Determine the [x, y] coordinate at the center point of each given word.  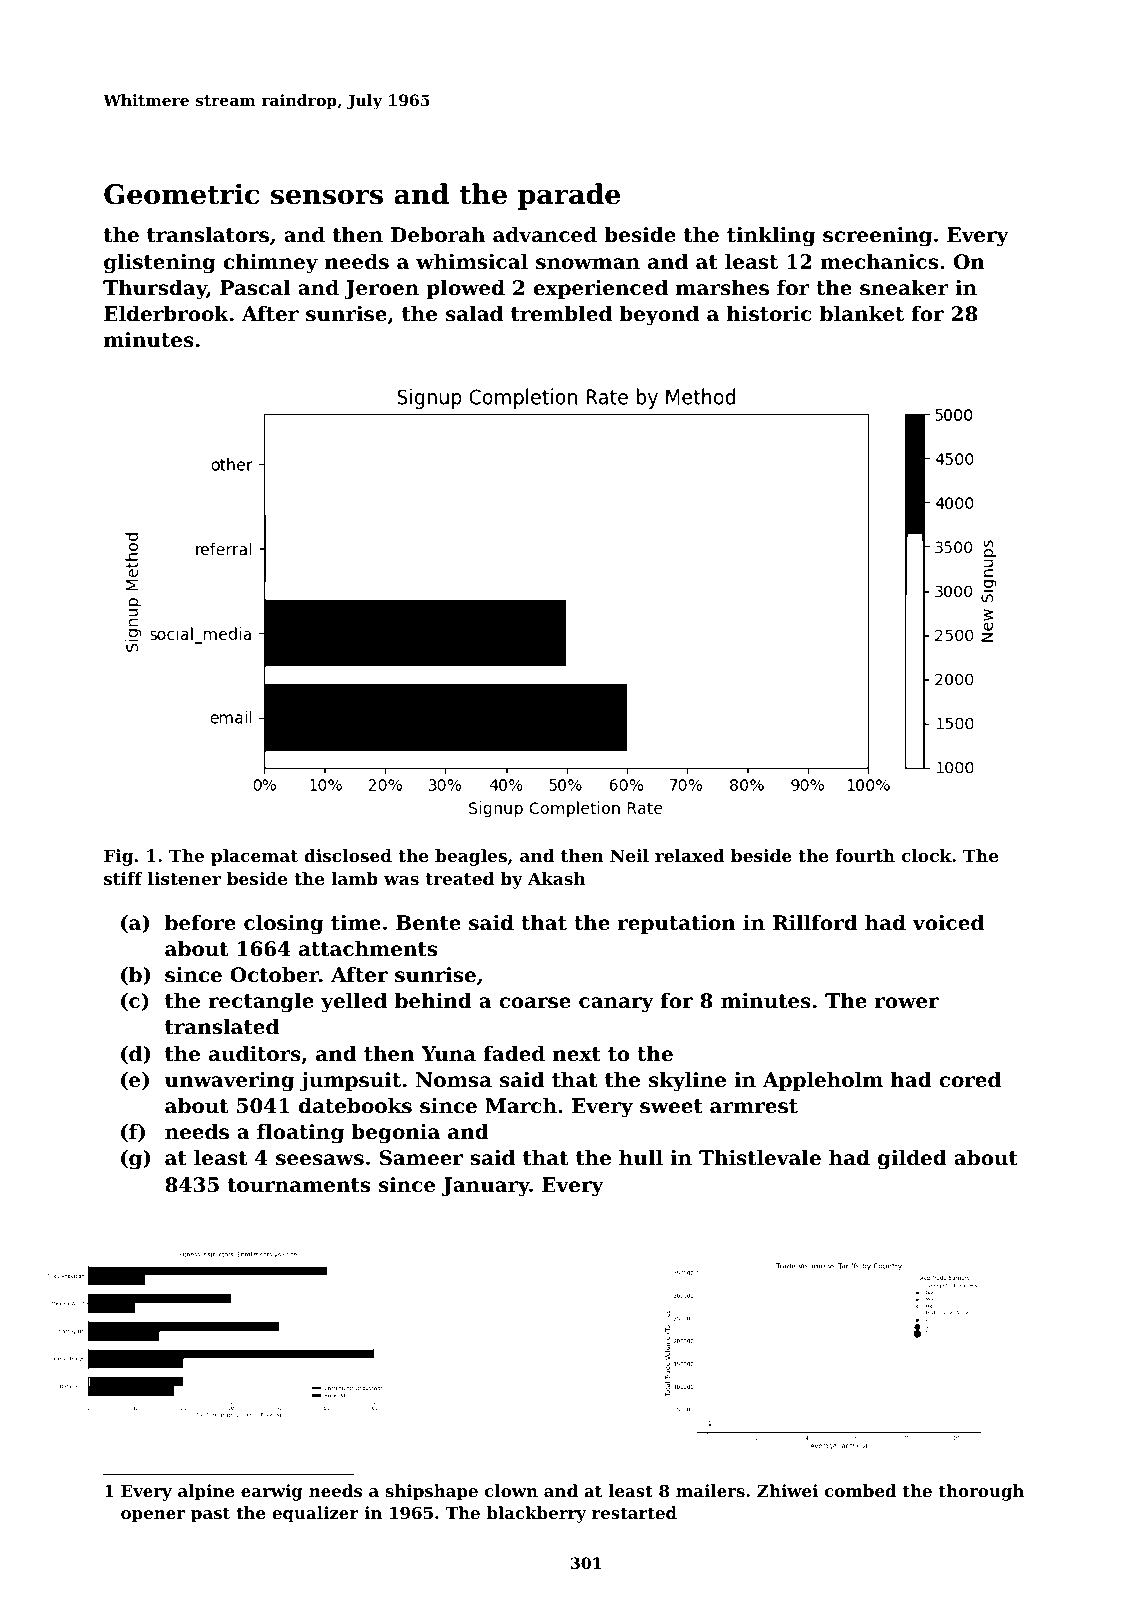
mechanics [879, 262]
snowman [588, 264]
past [210, 1515]
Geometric [181, 194]
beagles [471, 857]
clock [926, 855]
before [200, 923]
